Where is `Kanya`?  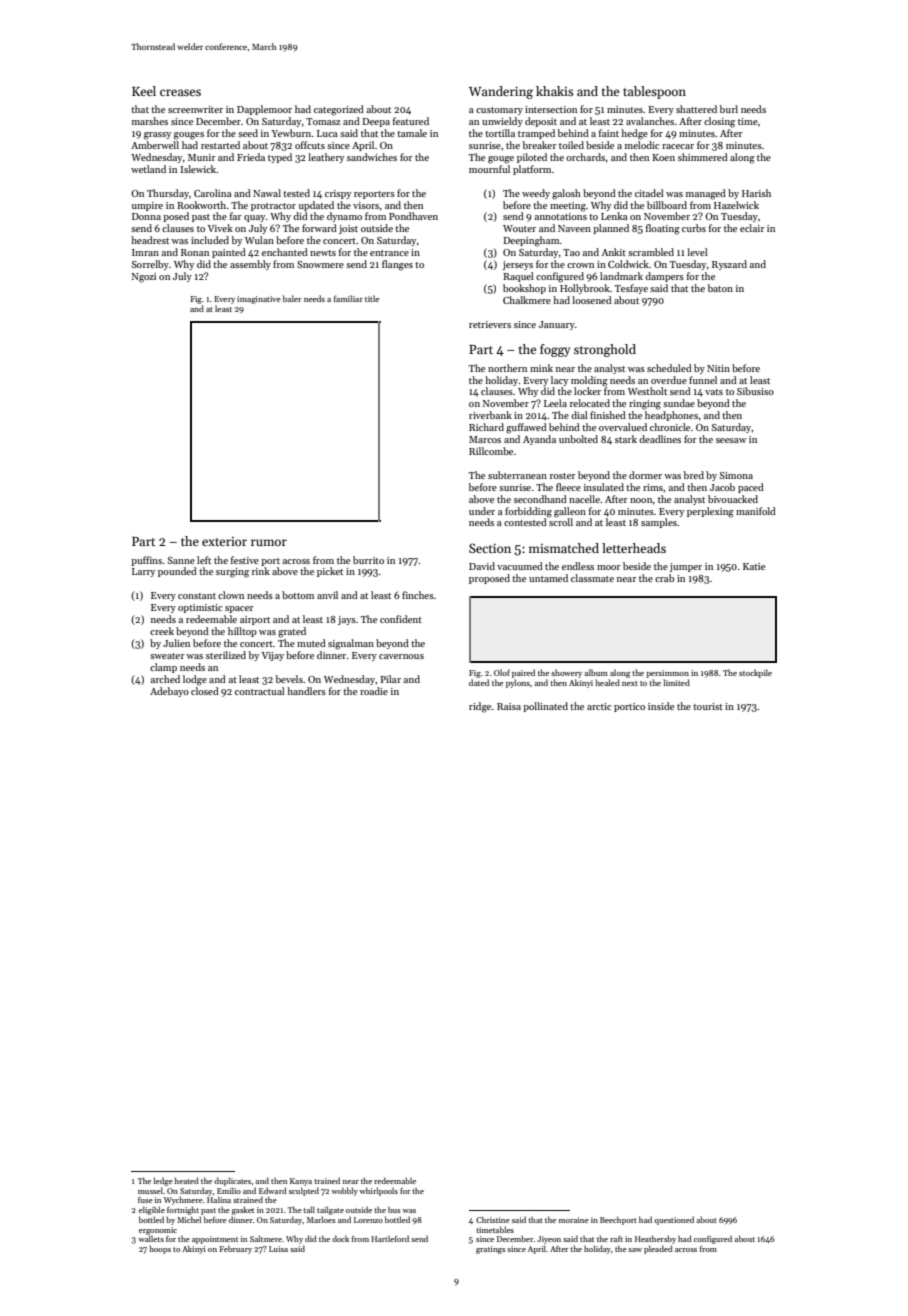
Kanya is located at coordinates (301, 1182).
